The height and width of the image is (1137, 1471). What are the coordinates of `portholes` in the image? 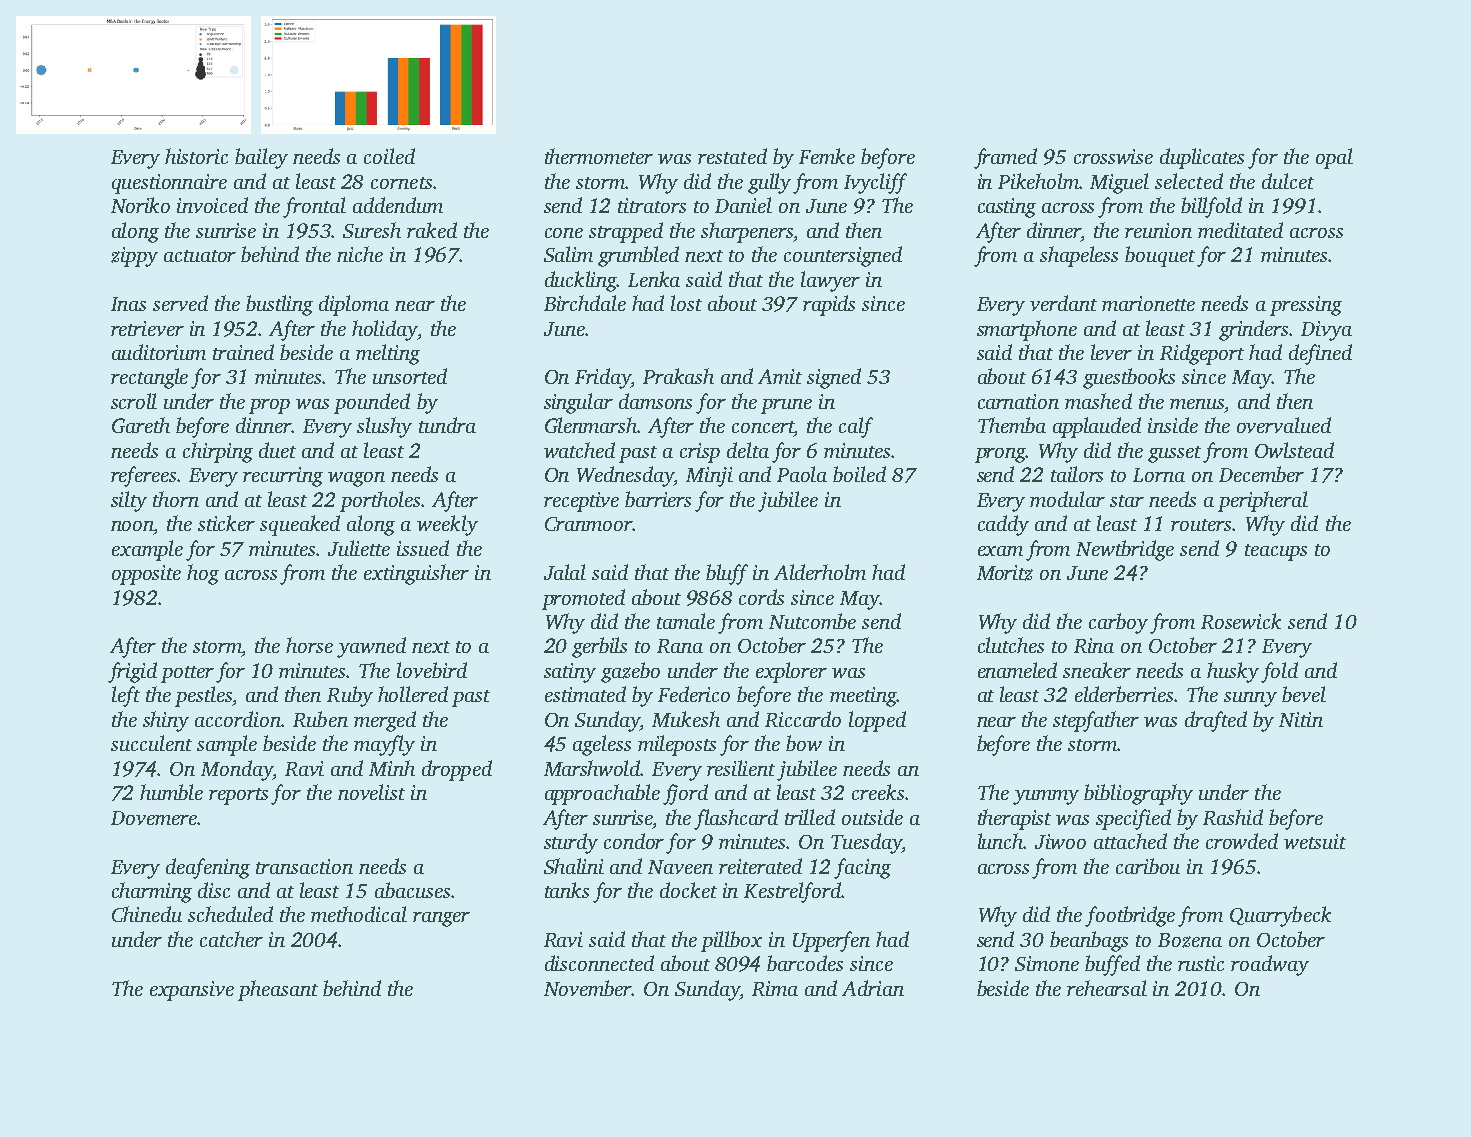 It's located at (380, 501).
